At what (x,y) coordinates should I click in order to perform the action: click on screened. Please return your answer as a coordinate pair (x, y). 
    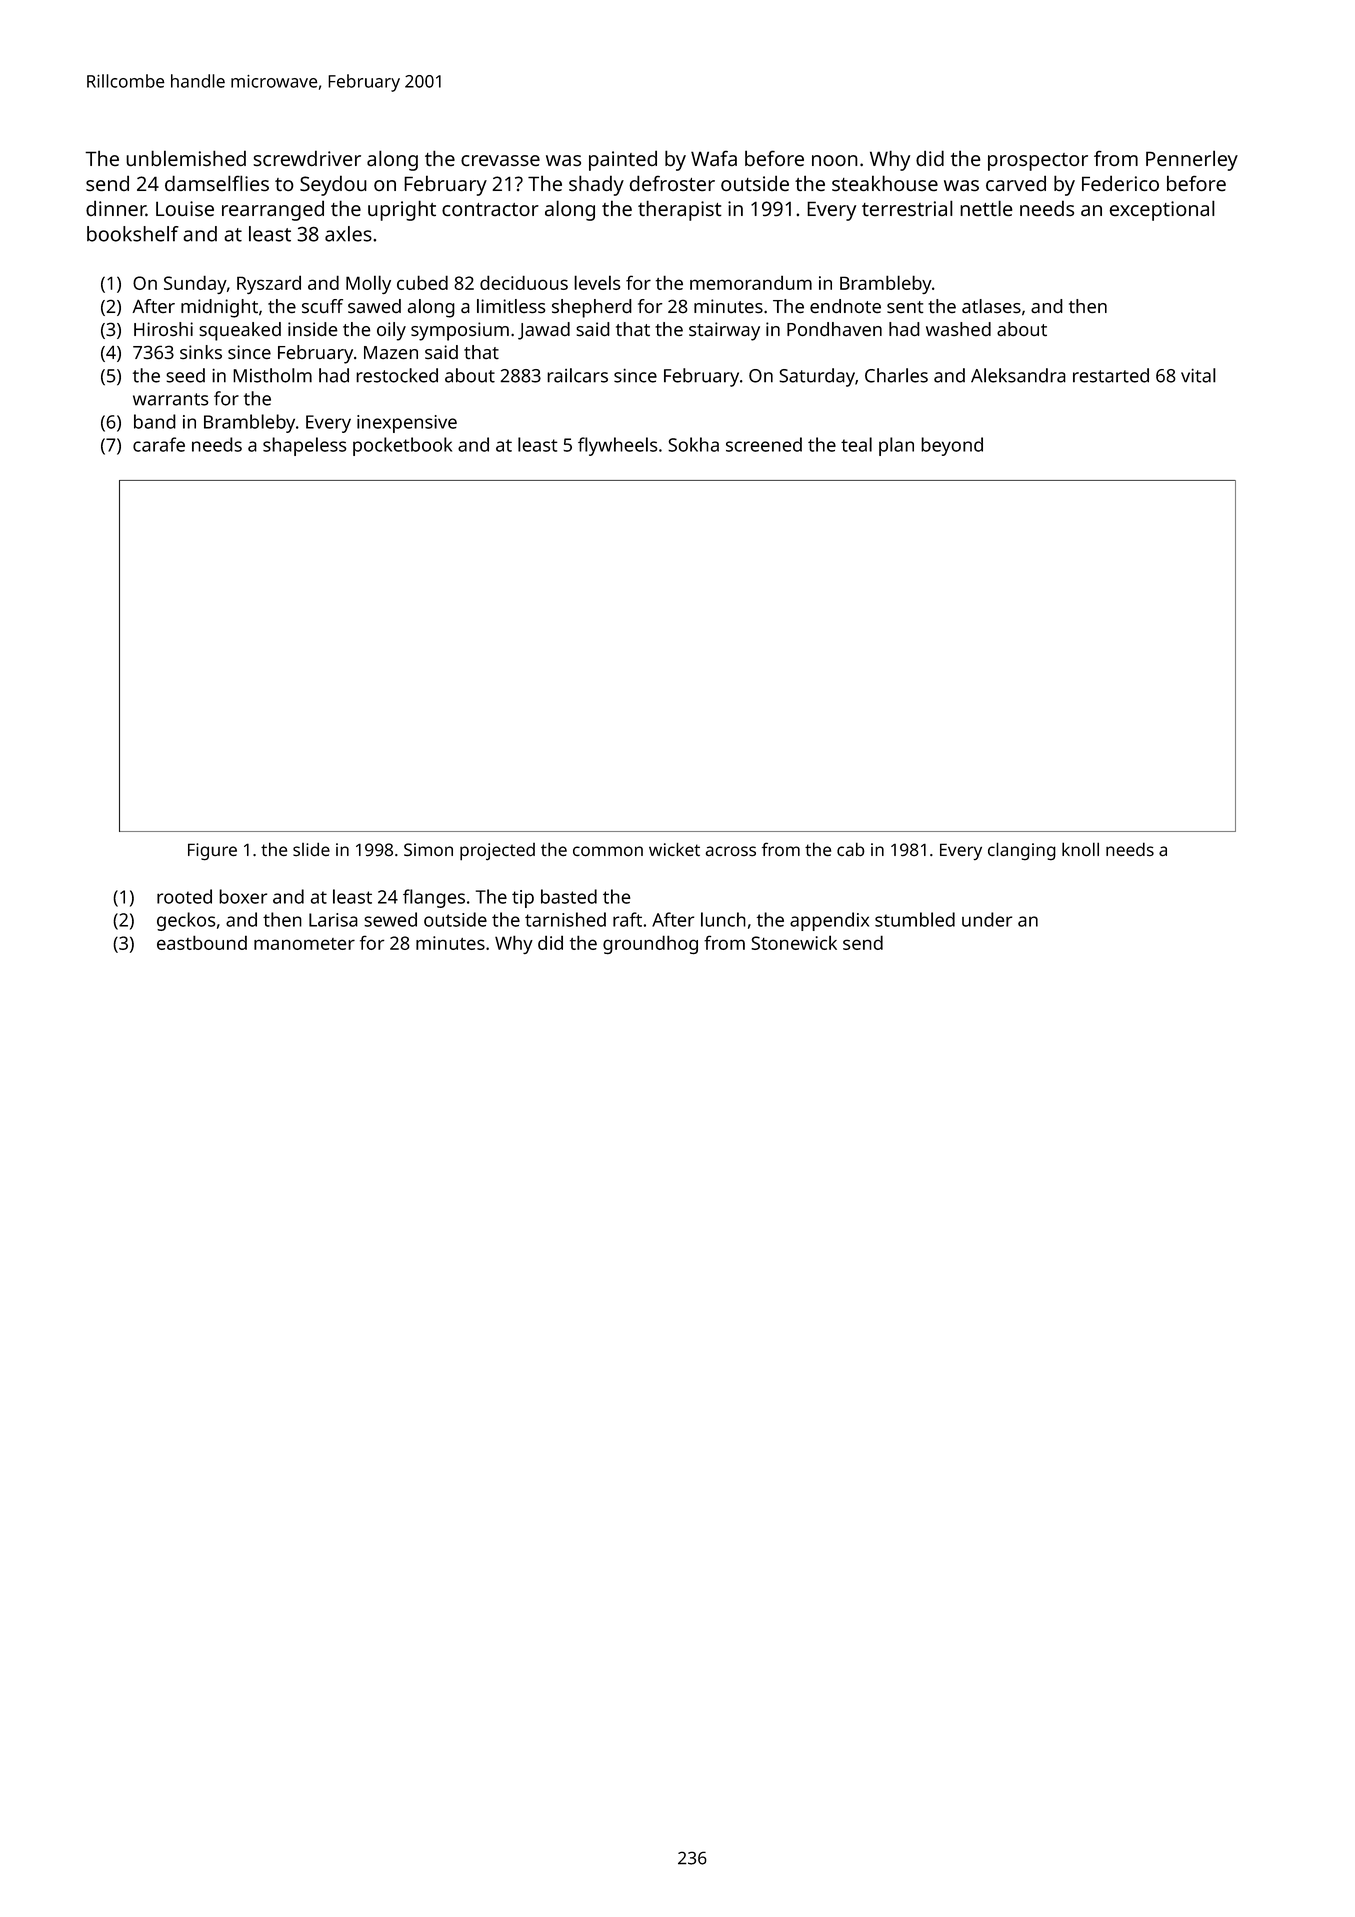
    Looking at the image, I should click on (764, 444).
